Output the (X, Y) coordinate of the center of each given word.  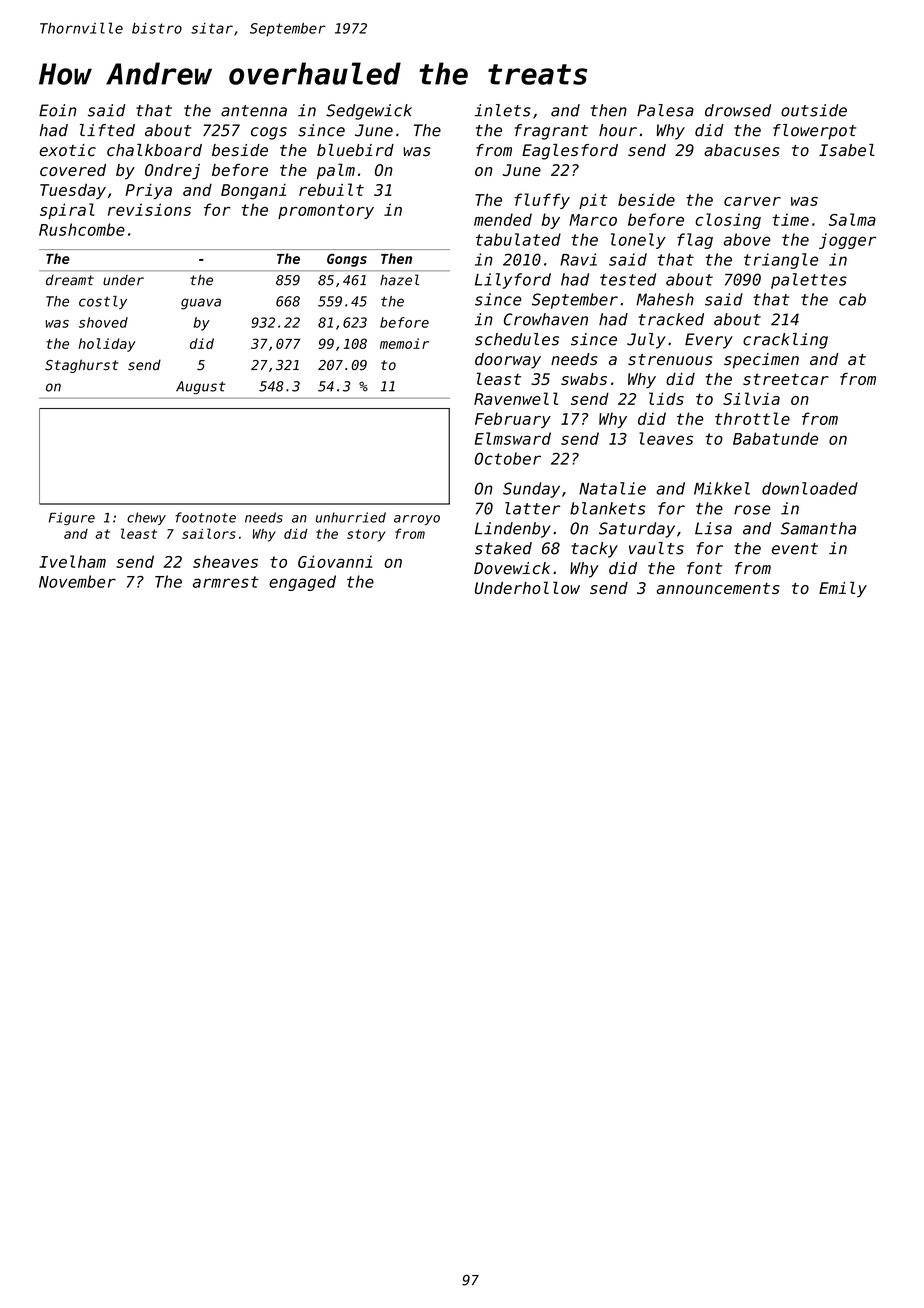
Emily (843, 589)
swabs (584, 379)
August (200, 388)
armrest (226, 582)
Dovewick (512, 568)
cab (852, 299)
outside (814, 110)
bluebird (355, 150)
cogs (269, 133)
